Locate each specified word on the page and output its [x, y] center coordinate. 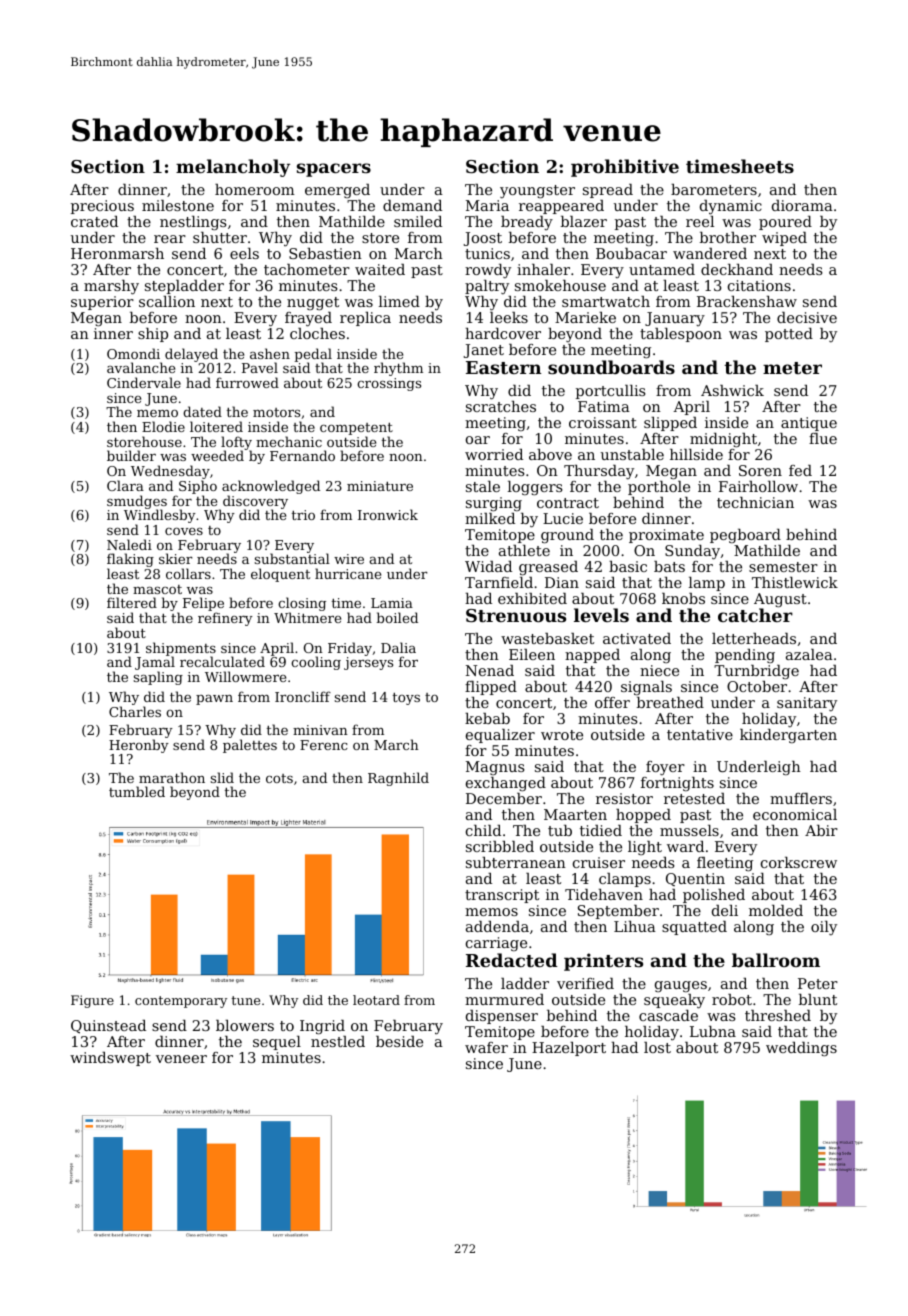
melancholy [233, 168]
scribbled [500, 846]
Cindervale [144, 382]
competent [356, 429]
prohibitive [625, 168]
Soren [760, 470]
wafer [486, 1047]
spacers [334, 170]
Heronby [139, 746]
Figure [92, 1001]
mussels [689, 830]
